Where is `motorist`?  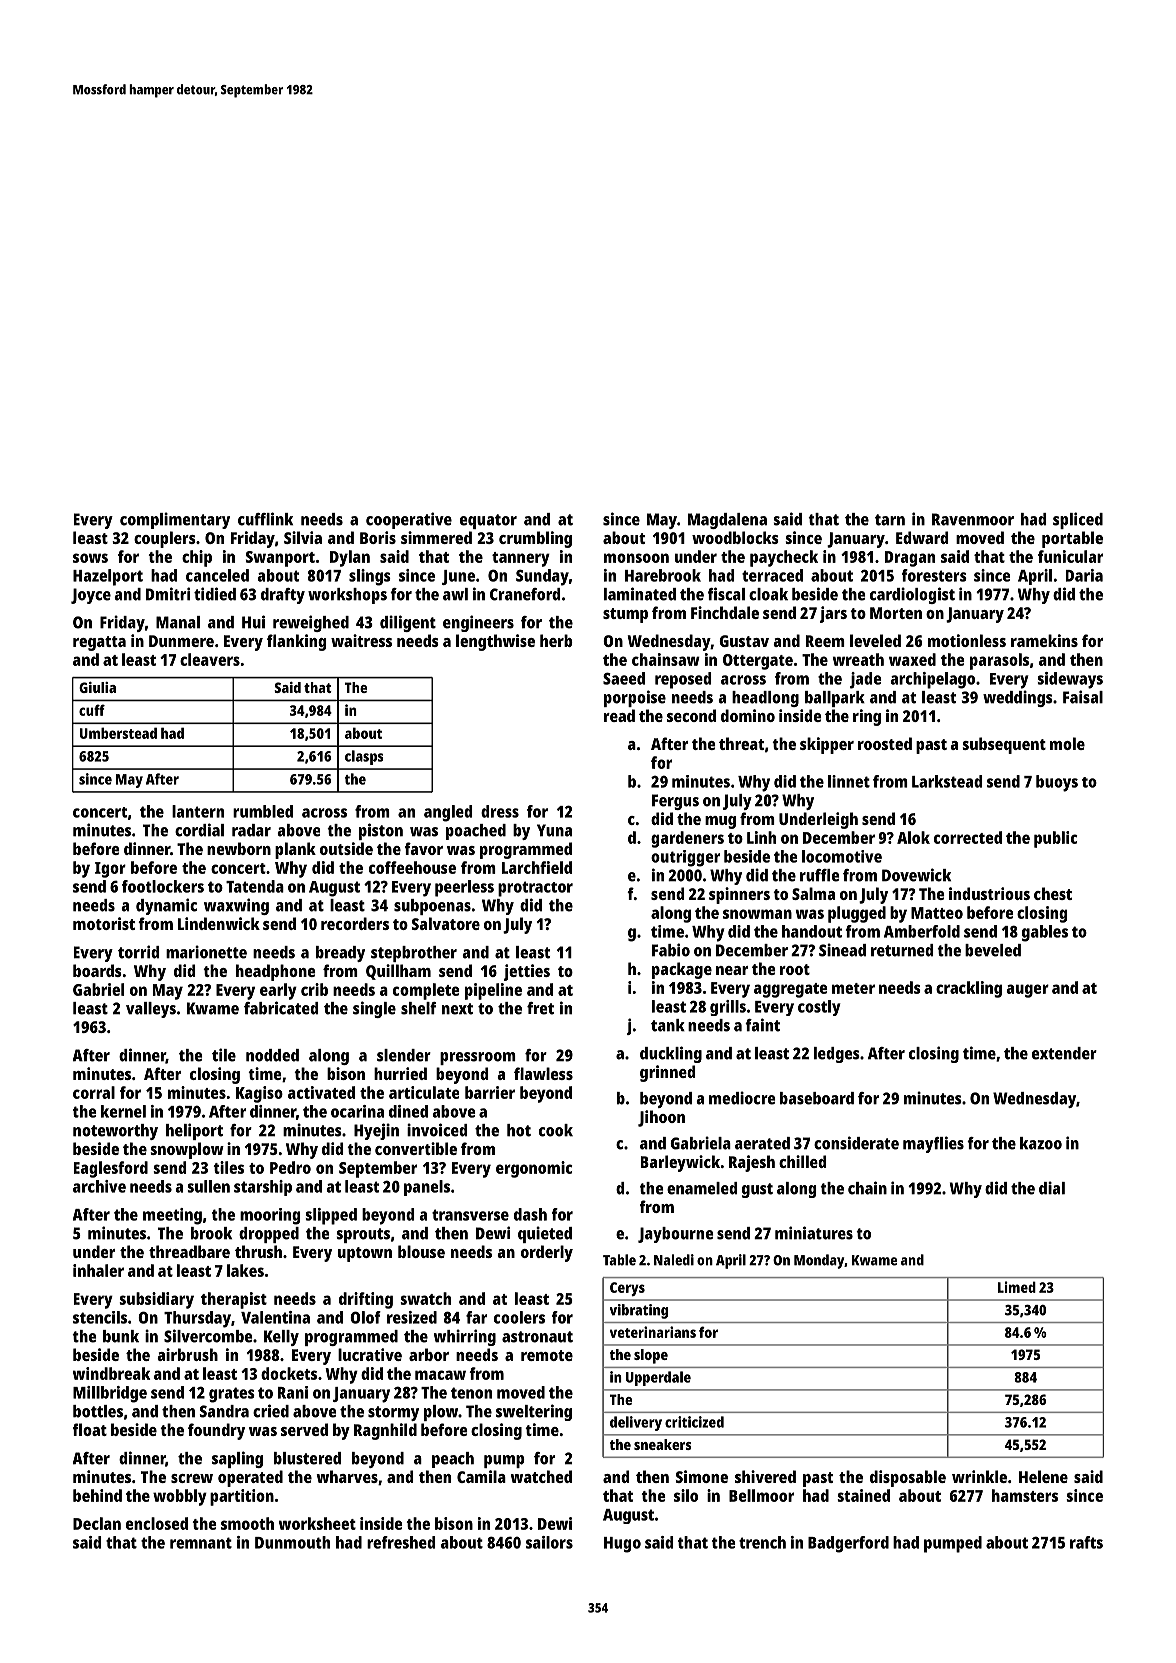 motorist is located at coordinates (104, 923).
